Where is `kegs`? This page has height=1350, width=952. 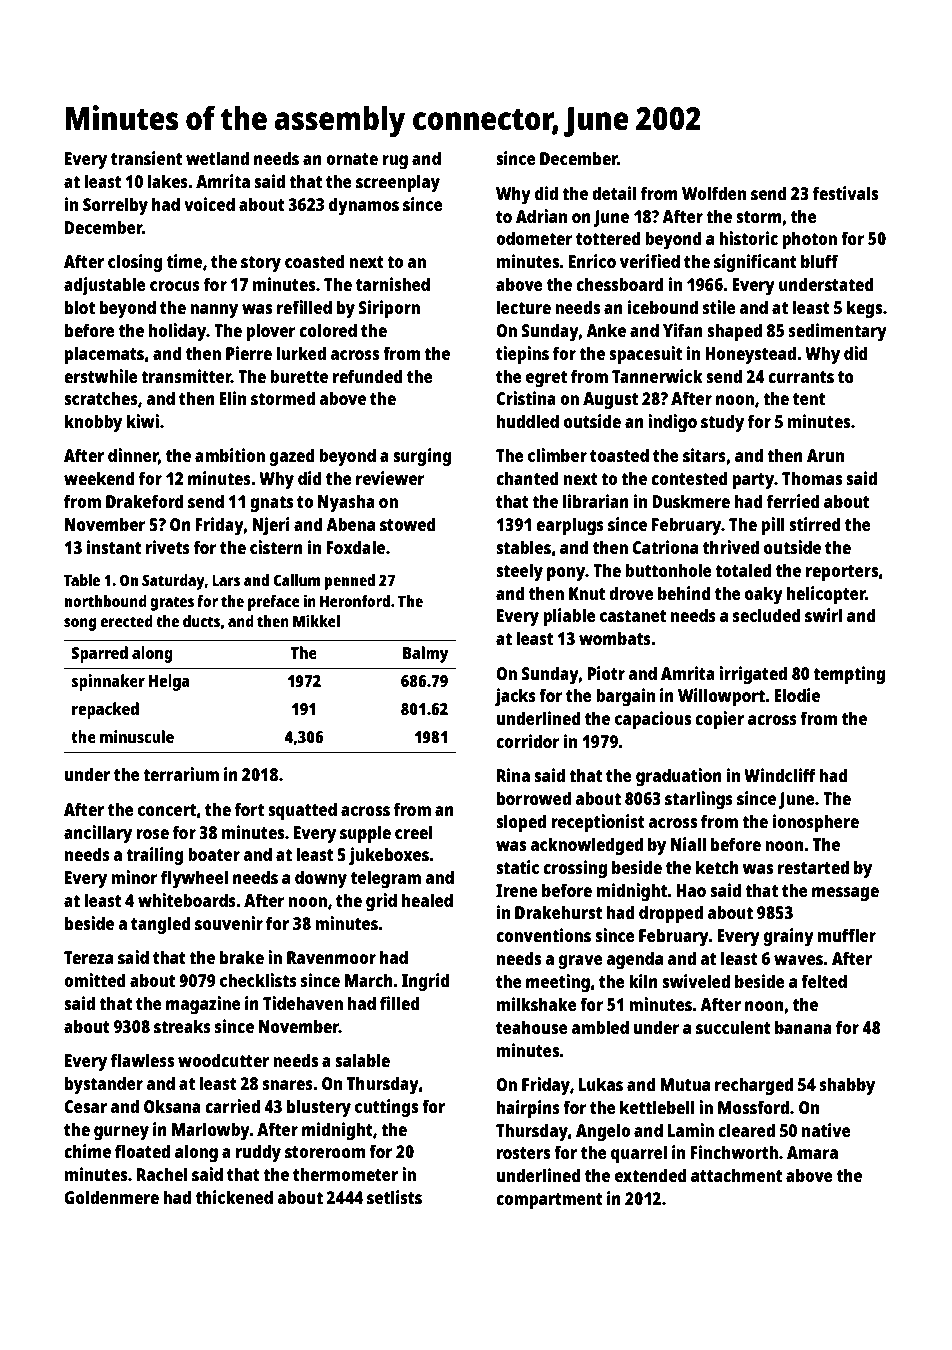
kegs is located at coordinates (864, 309).
